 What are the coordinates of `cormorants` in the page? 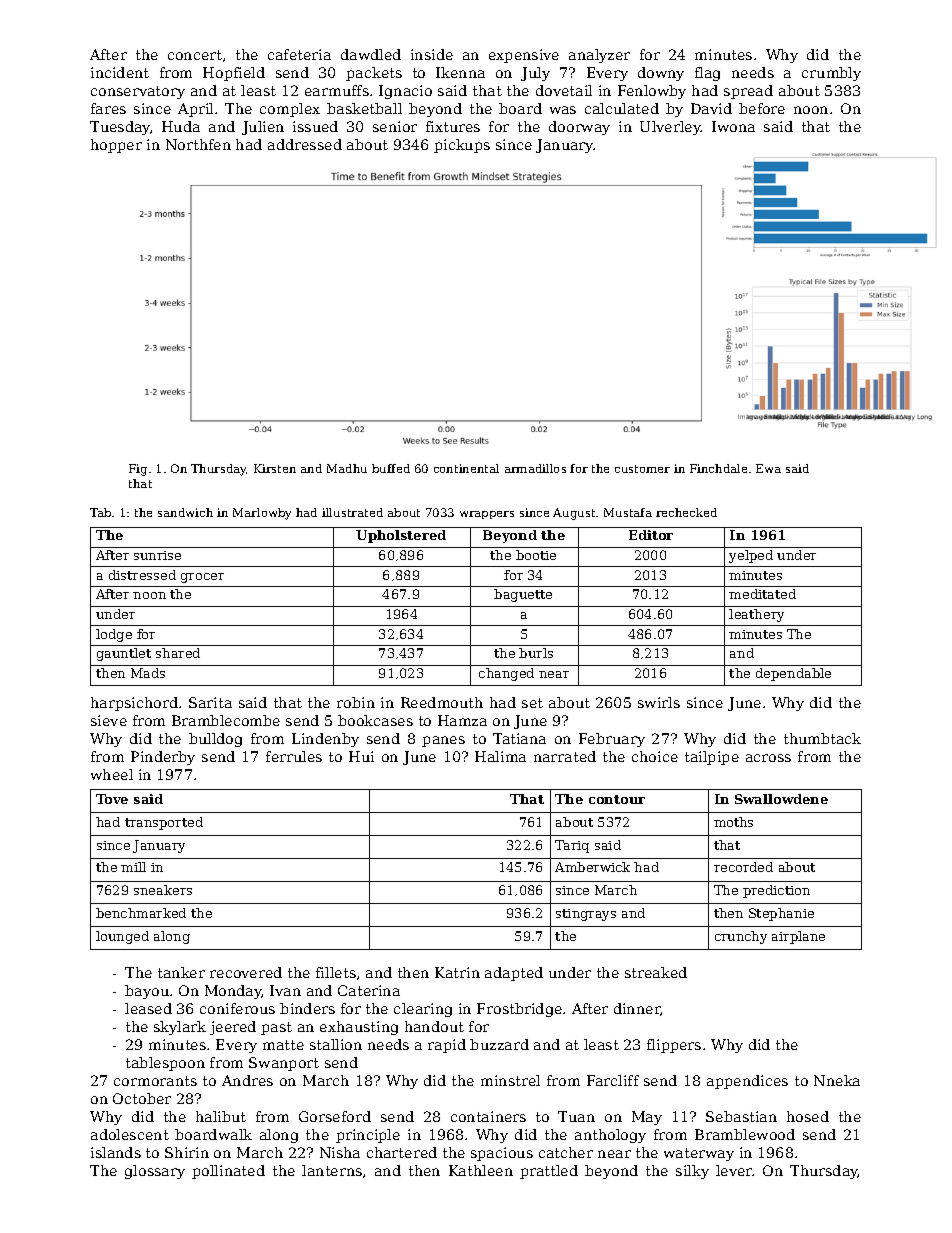 It's located at (155, 1081).
